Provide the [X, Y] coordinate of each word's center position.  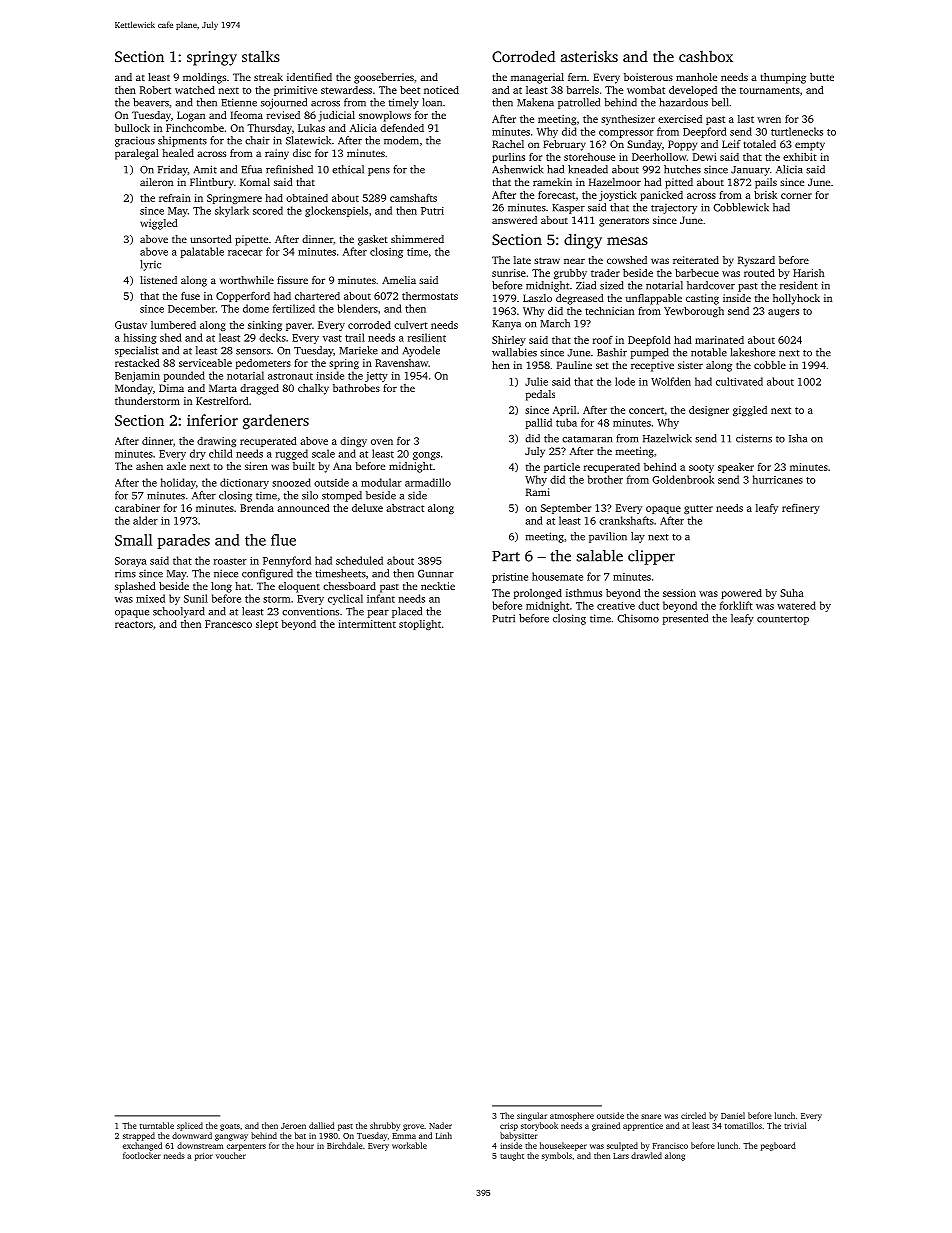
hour [305, 1145]
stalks [261, 56]
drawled [646, 1155]
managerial [537, 78]
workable [409, 1145]
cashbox [706, 56]
